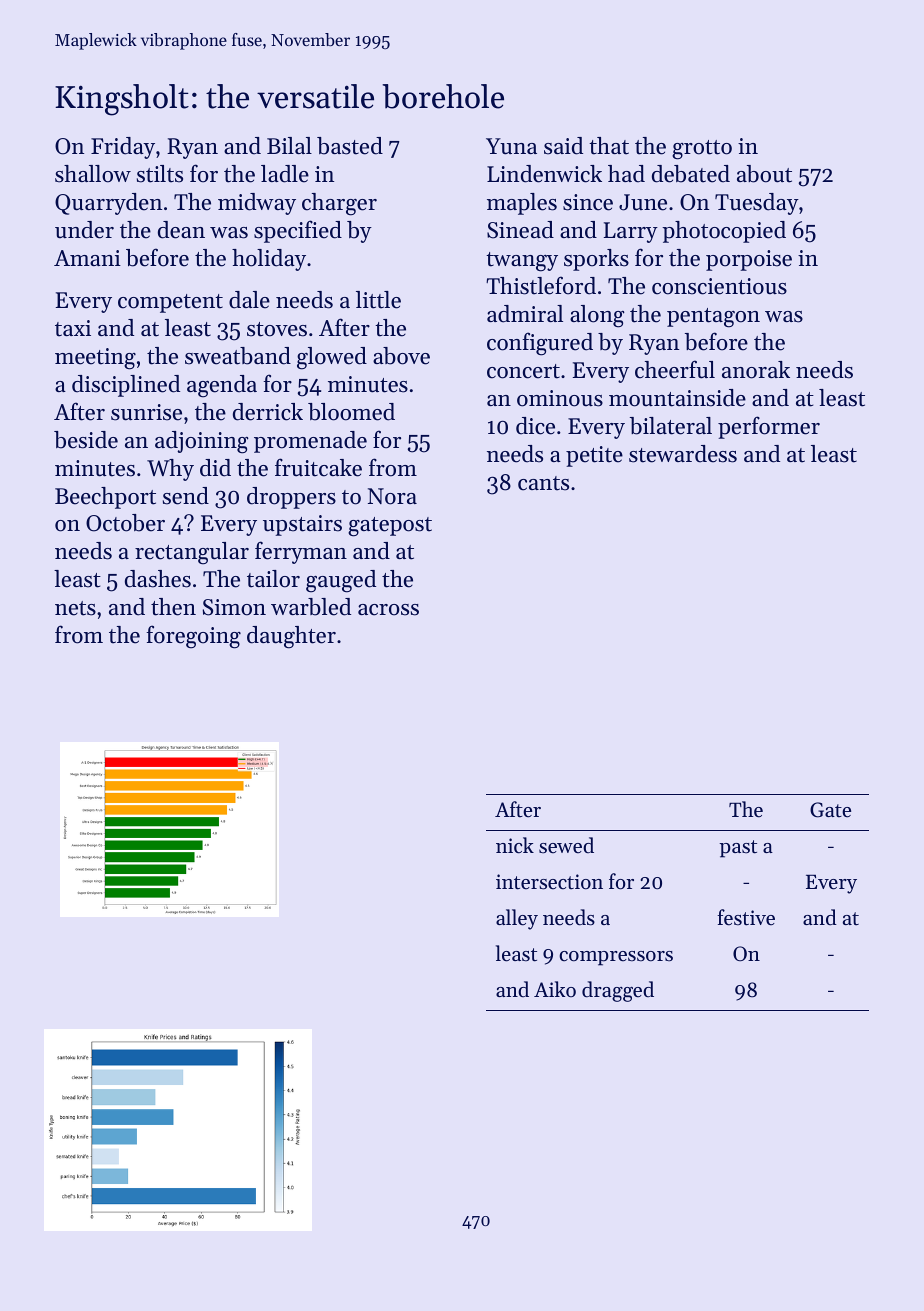 This image has height=1311, width=924. I want to click on Bilal, so click(289, 145).
